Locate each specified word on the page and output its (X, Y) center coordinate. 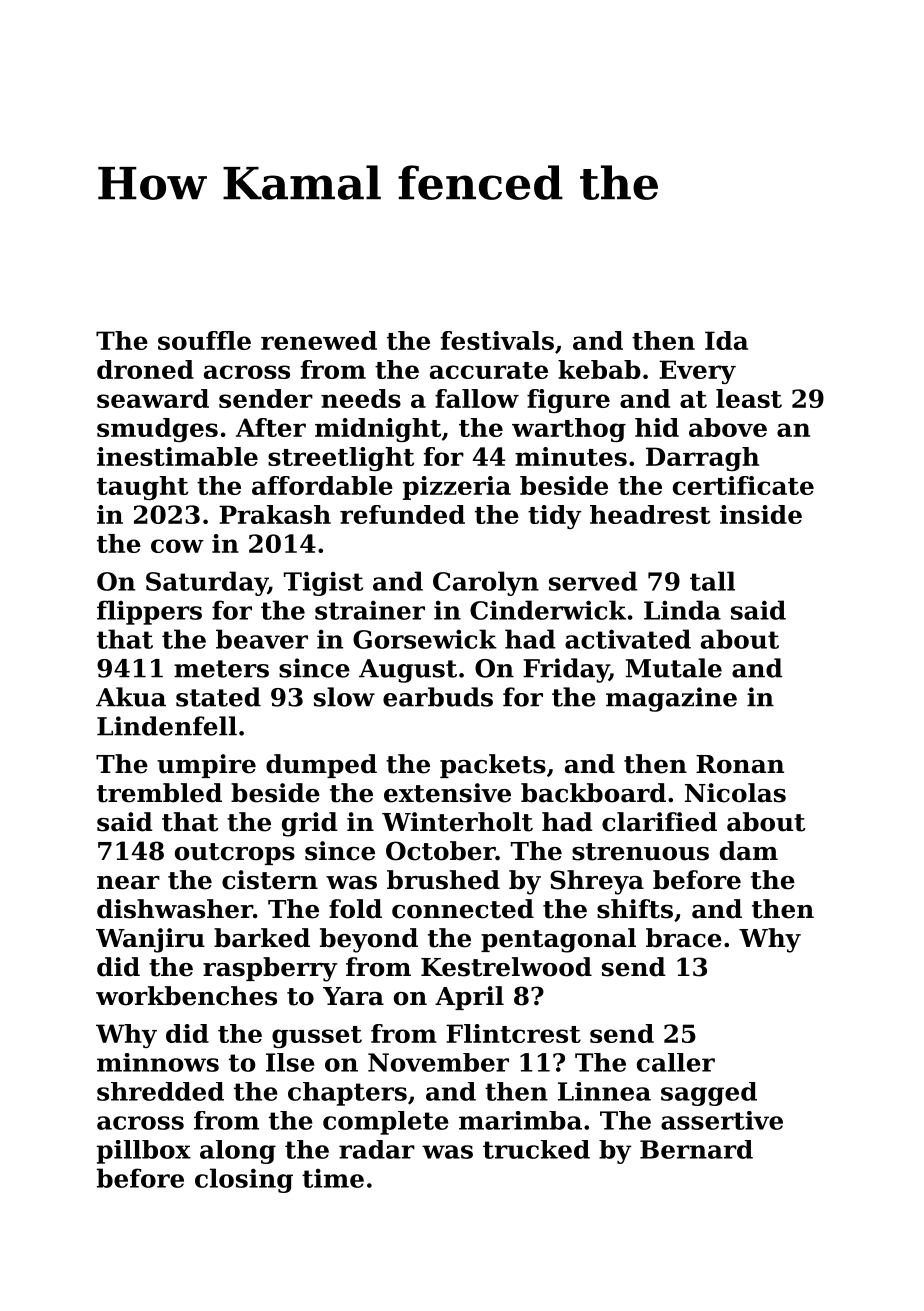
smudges (157, 430)
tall (712, 581)
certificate (743, 485)
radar (377, 1149)
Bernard (696, 1149)
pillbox (144, 1152)
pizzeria (457, 488)
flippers (149, 612)
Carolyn (486, 583)
